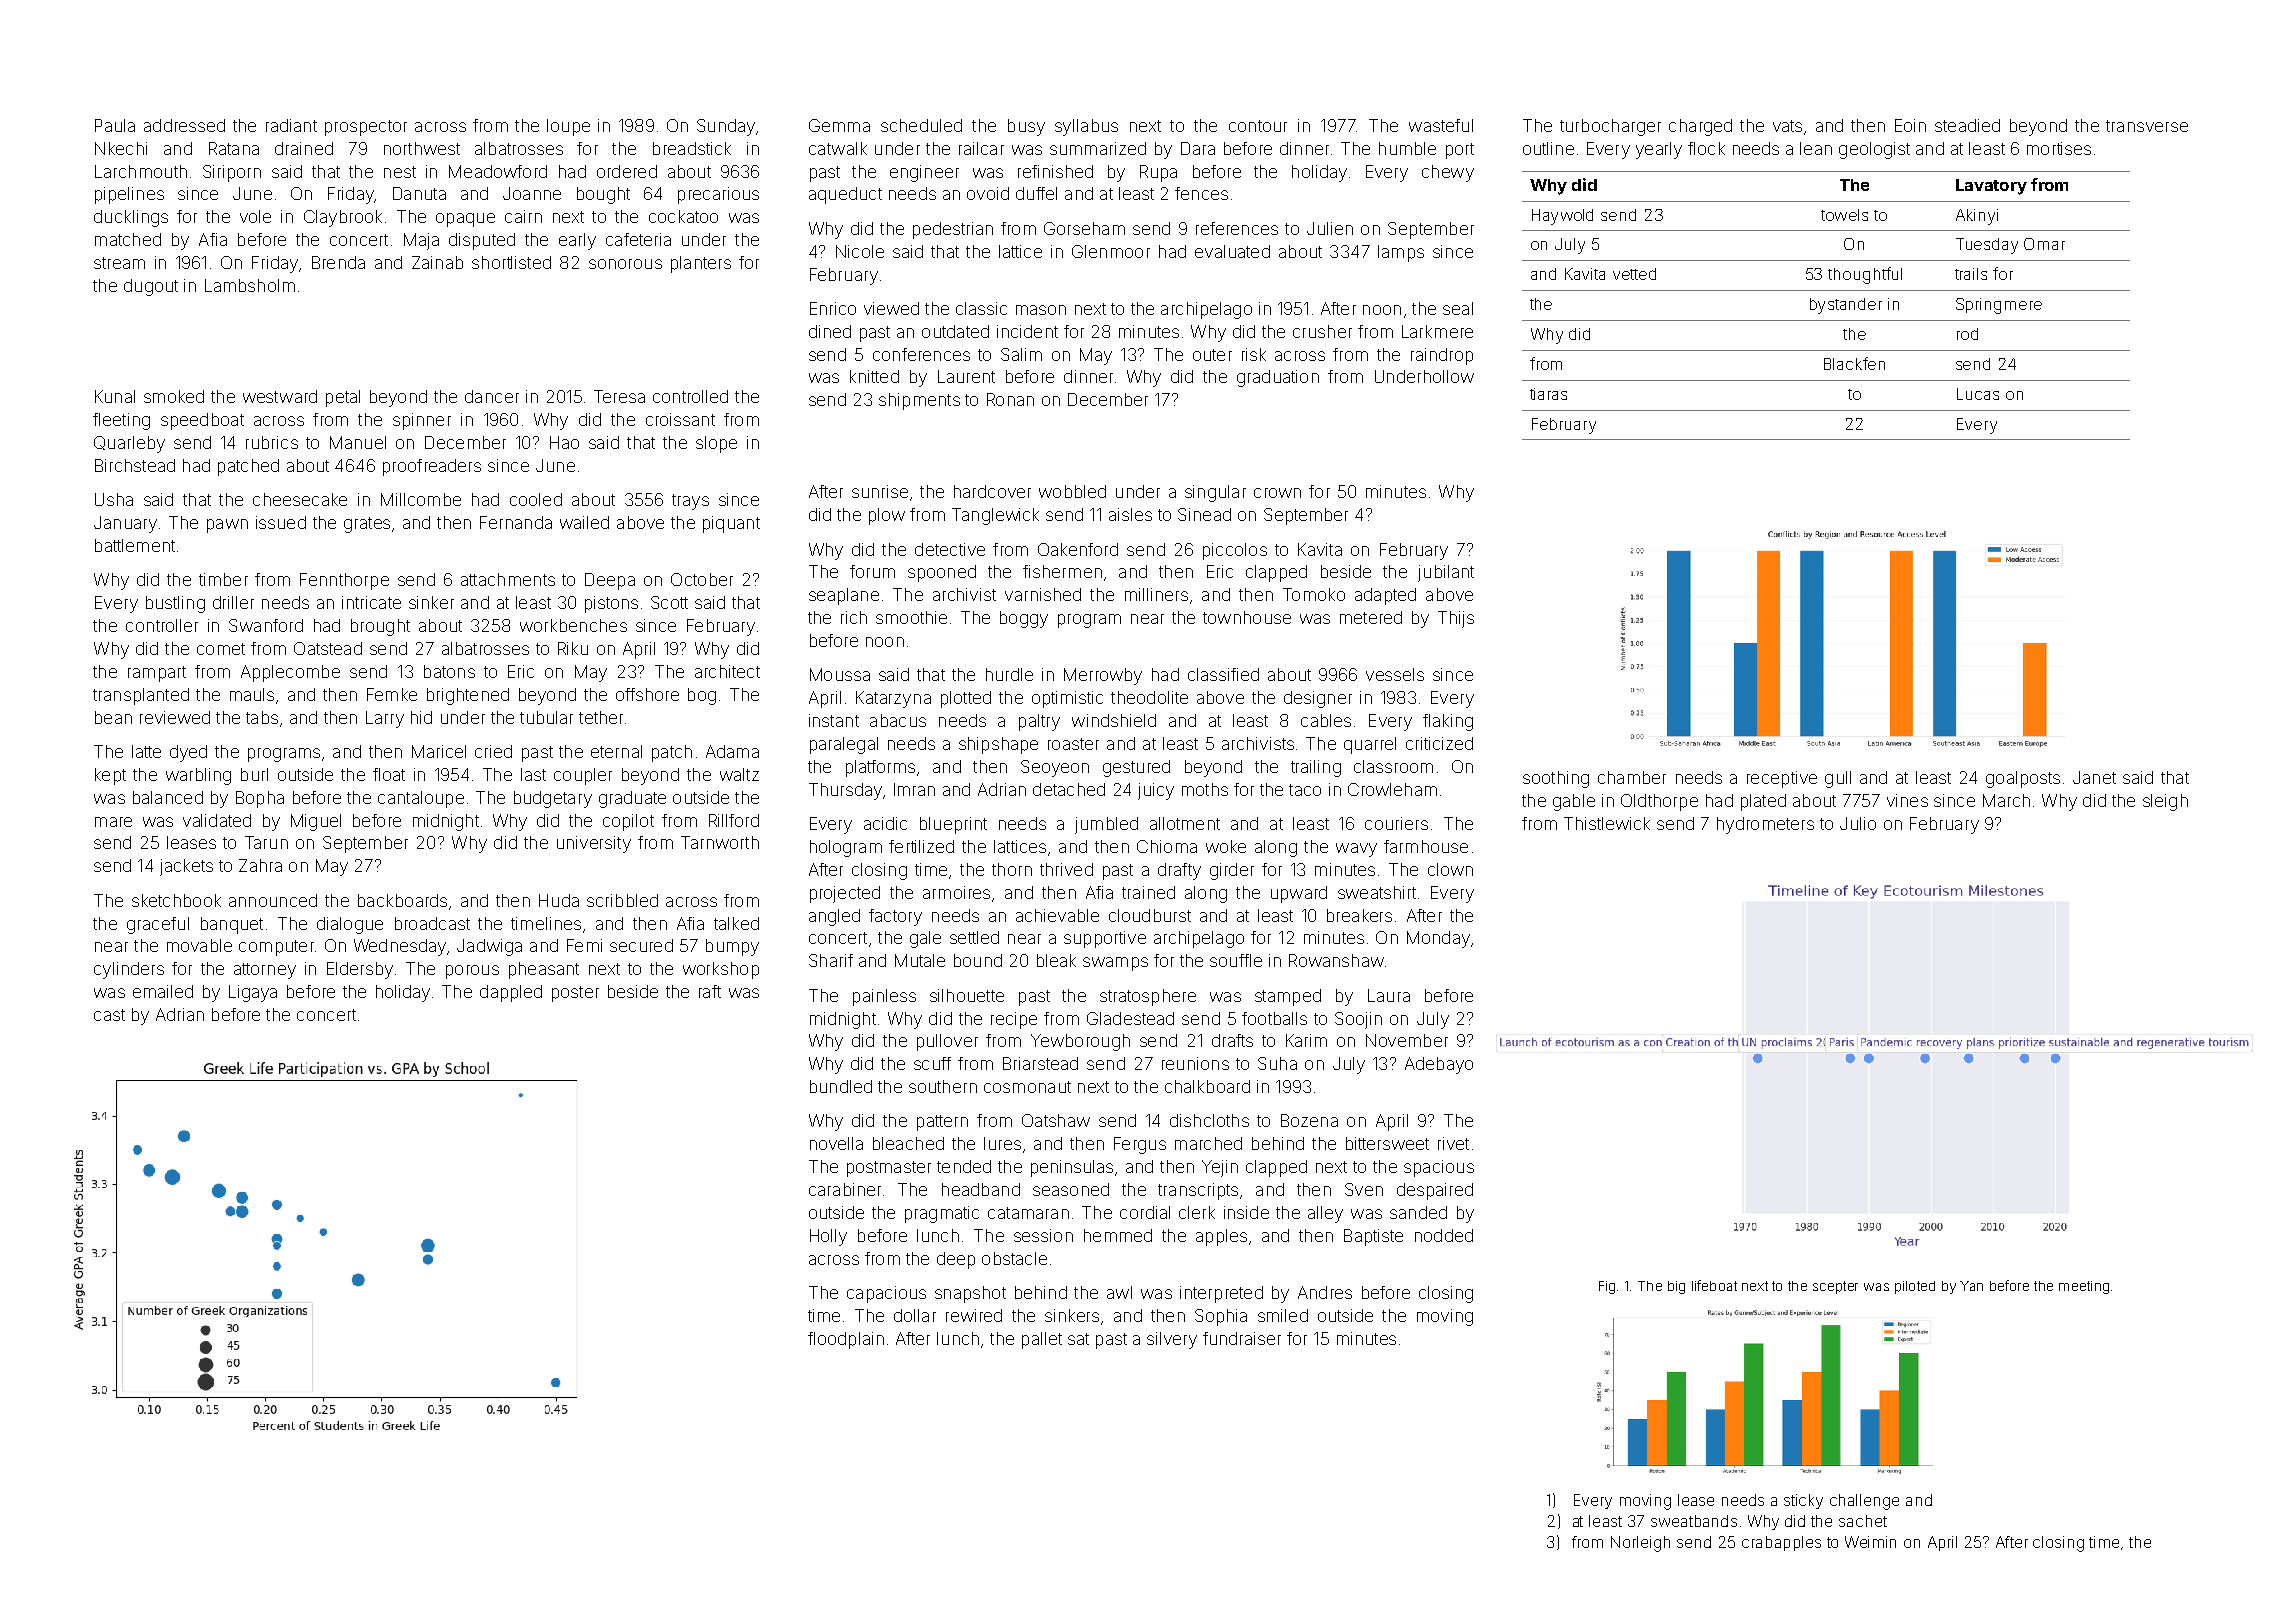 Image resolution: width=2282 pixels, height=1614 pixels. Describe the element at coordinates (131, 218) in the image. I see `ducklings` at that location.
